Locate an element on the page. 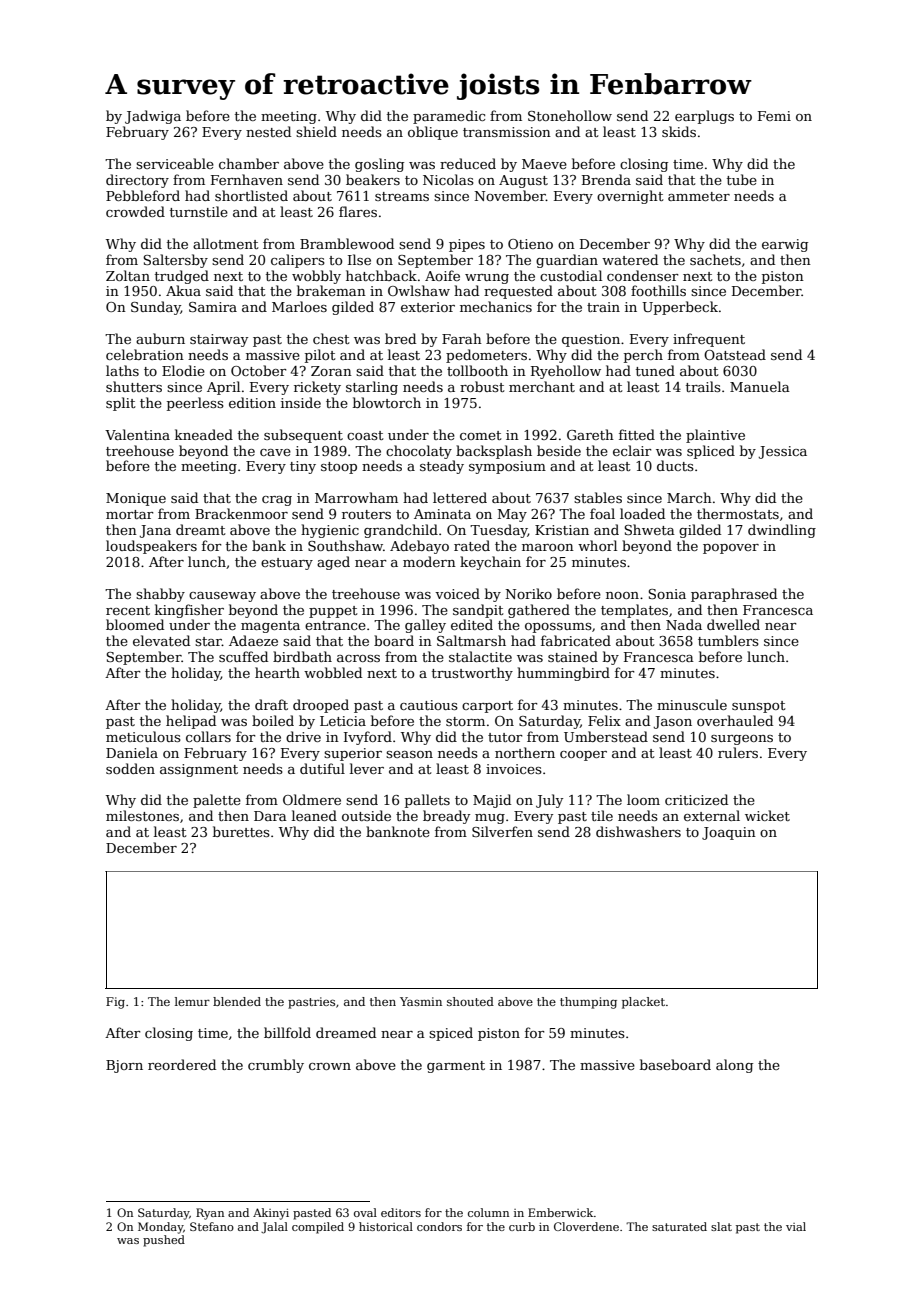 This image has width=924, height=1308. surgeons is located at coordinates (742, 740).
